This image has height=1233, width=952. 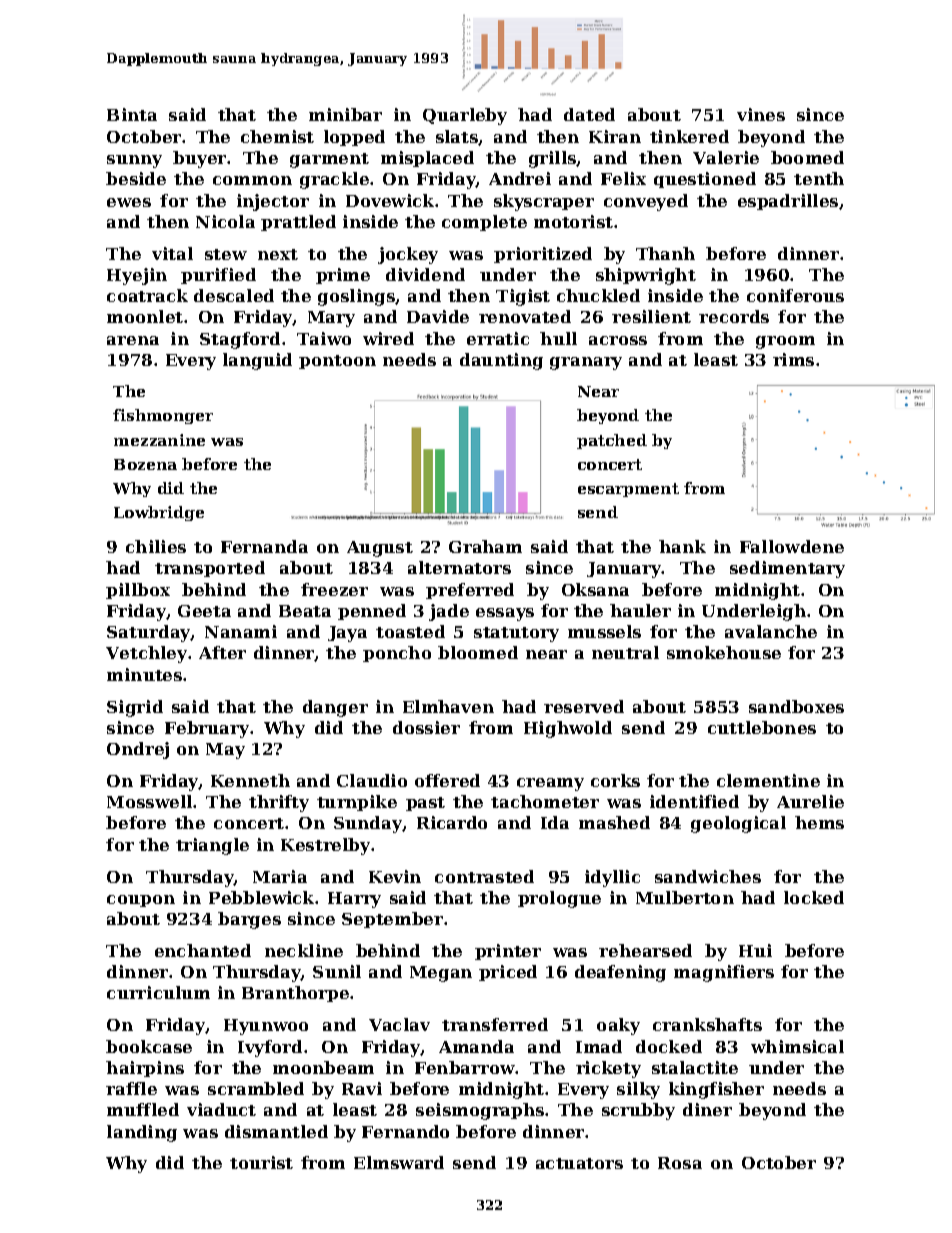 What do you see at coordinates (250, 780) in the image?
I see `Kenneth` at bounding box center [250, 780].
